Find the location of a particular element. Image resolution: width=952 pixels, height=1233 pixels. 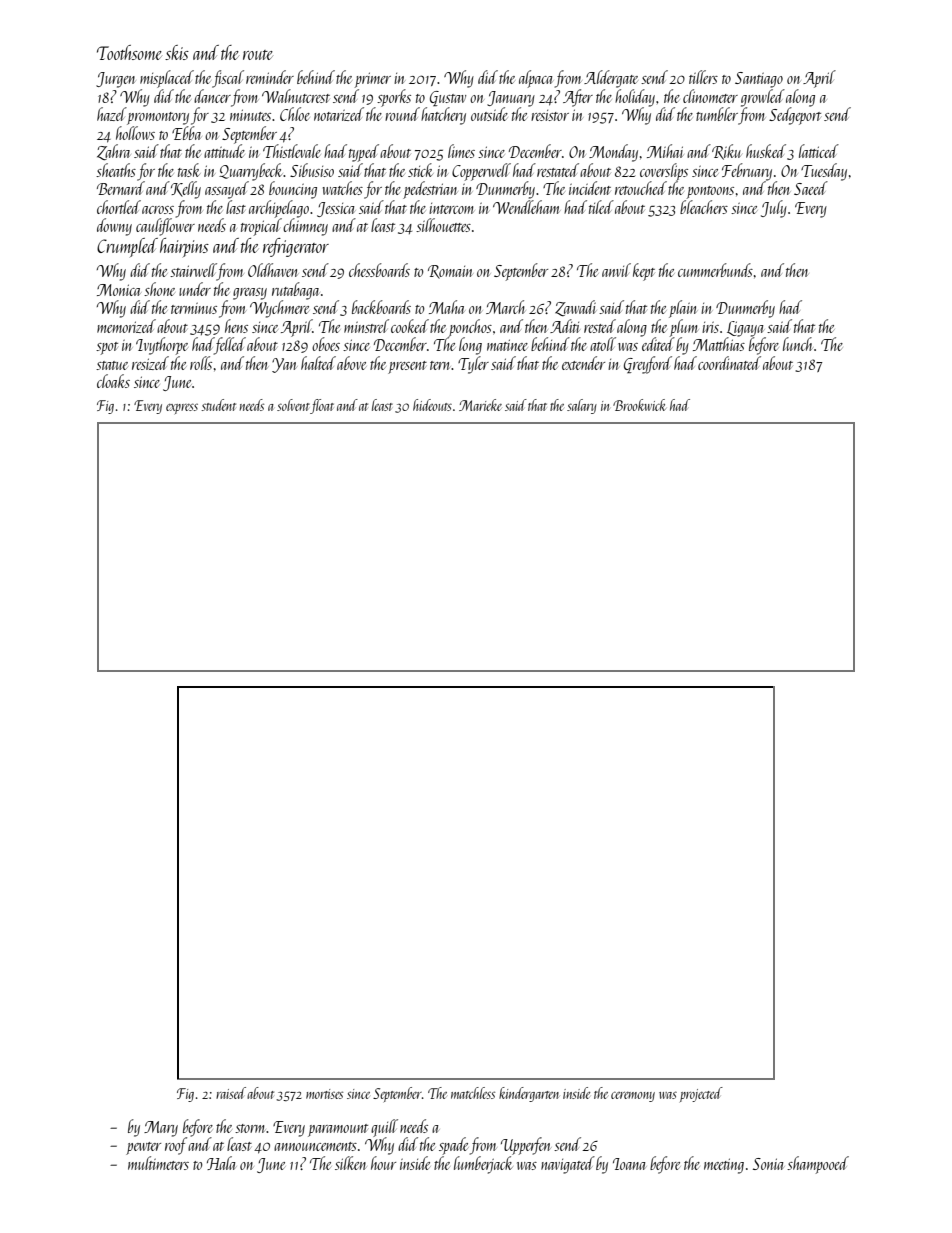

Santiago is located at coordinates (759, 80).
